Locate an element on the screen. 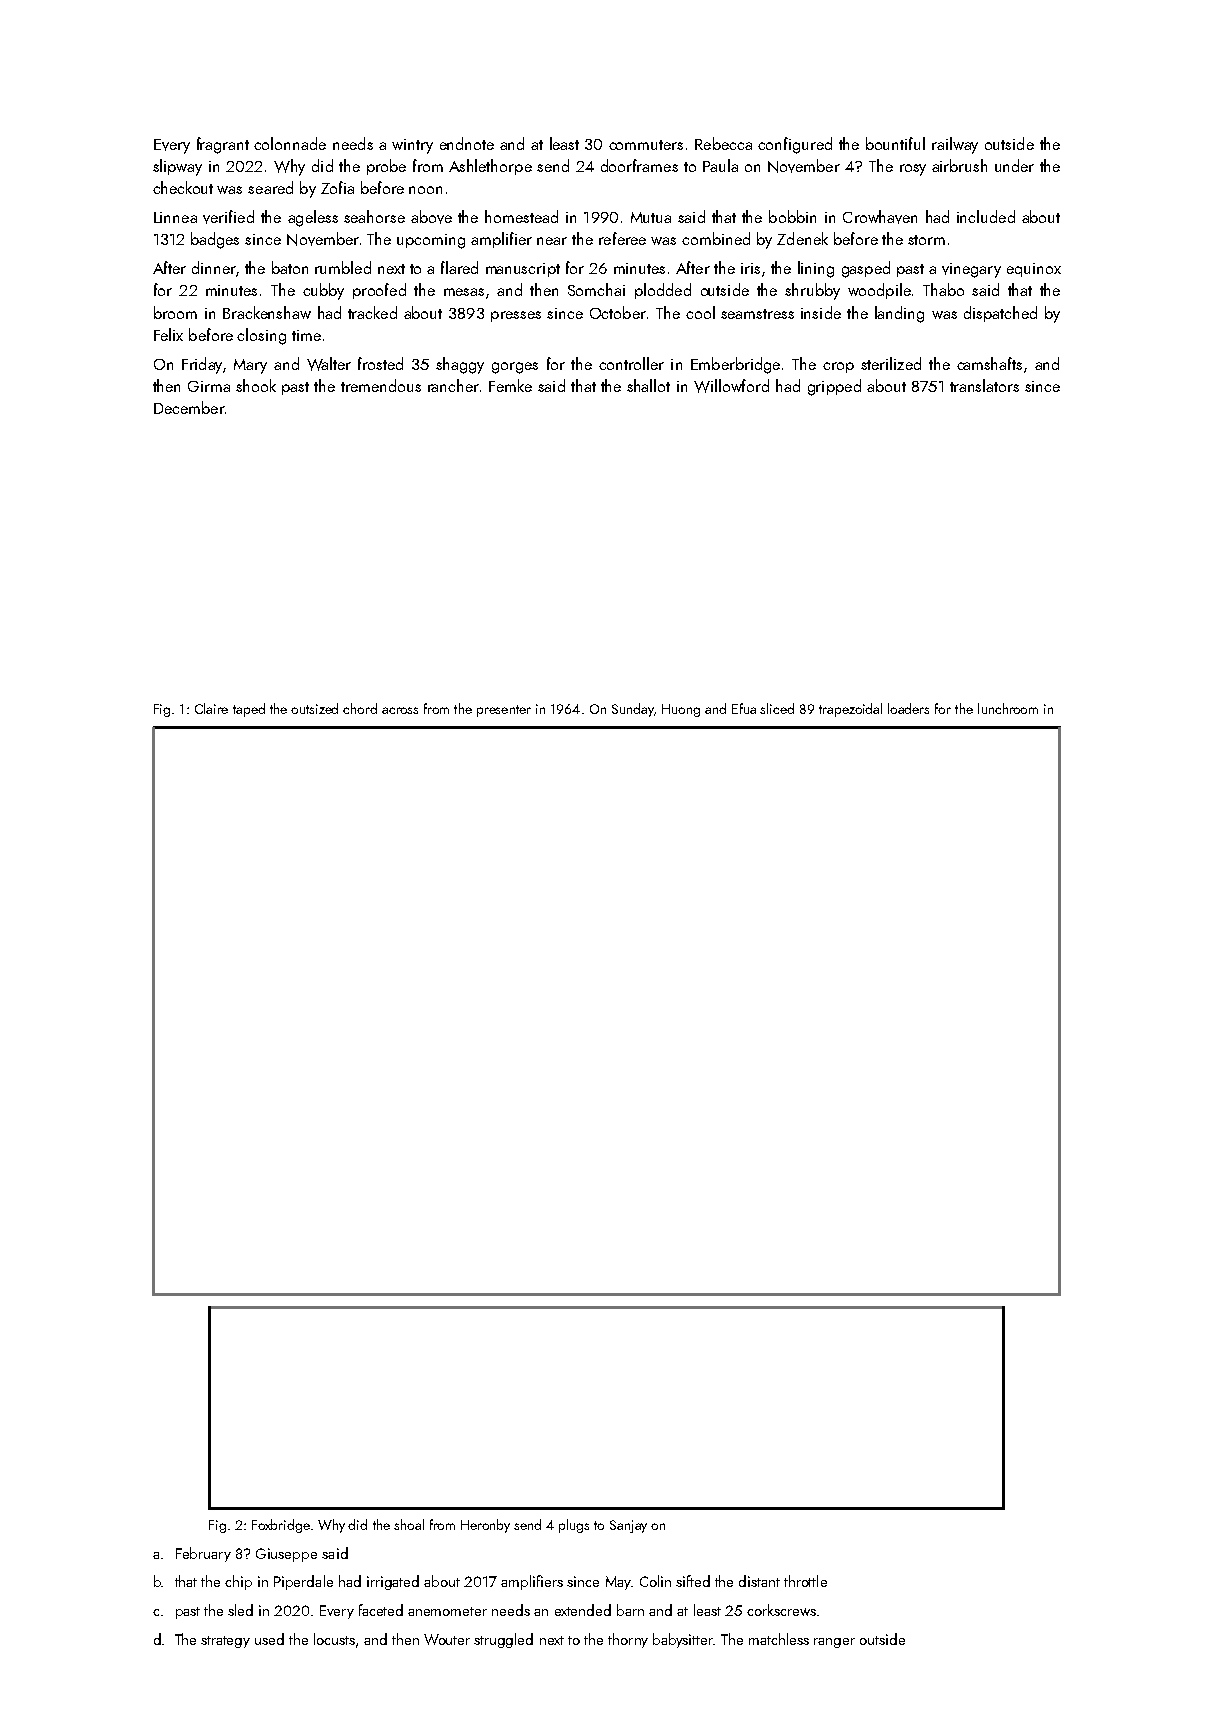 The height and width of the screenshot is (1715, 1213). Foxbridge is located at coordinates (281, 1526).
